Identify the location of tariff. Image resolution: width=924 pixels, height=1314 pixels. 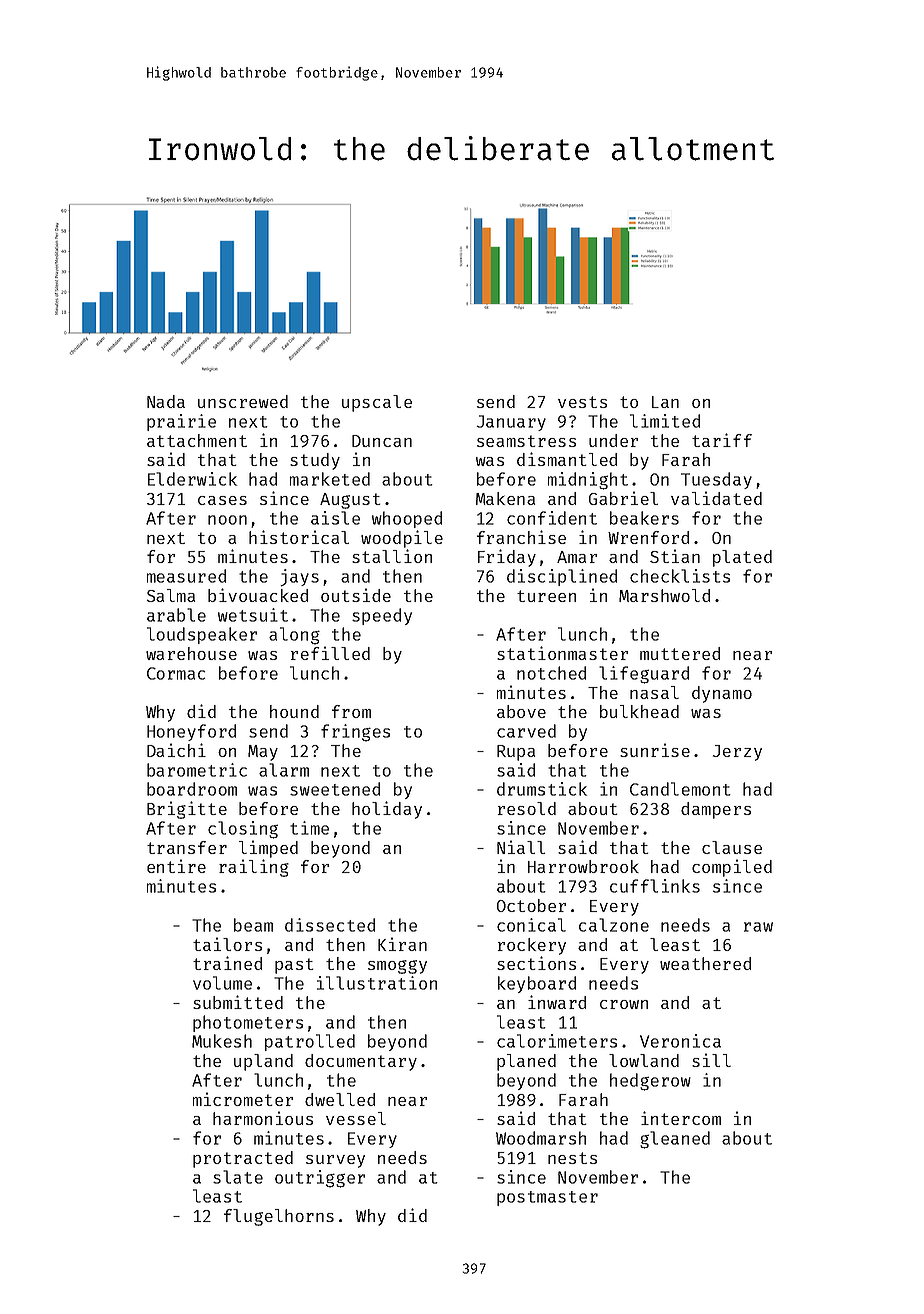
(722, 440).
